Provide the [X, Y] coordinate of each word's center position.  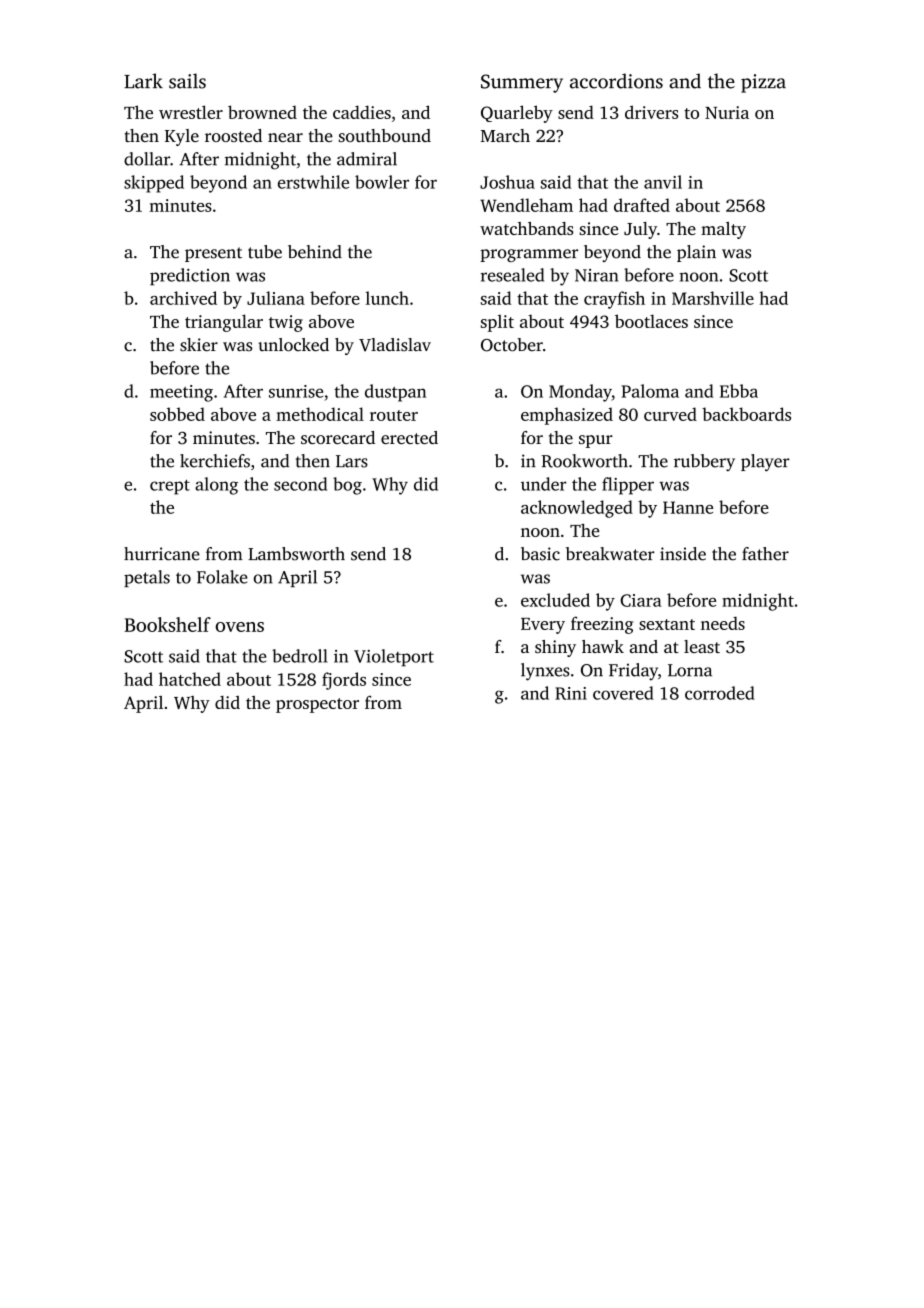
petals [147, 578]
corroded [720, 693]
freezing [602, 625]
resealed [512, 275]
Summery [522, 83]
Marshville [713, 298]
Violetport [394, 658]
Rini [571, 693]
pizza [763, 83]
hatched [190, 679]
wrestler [191, 112]
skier [199, 345]
